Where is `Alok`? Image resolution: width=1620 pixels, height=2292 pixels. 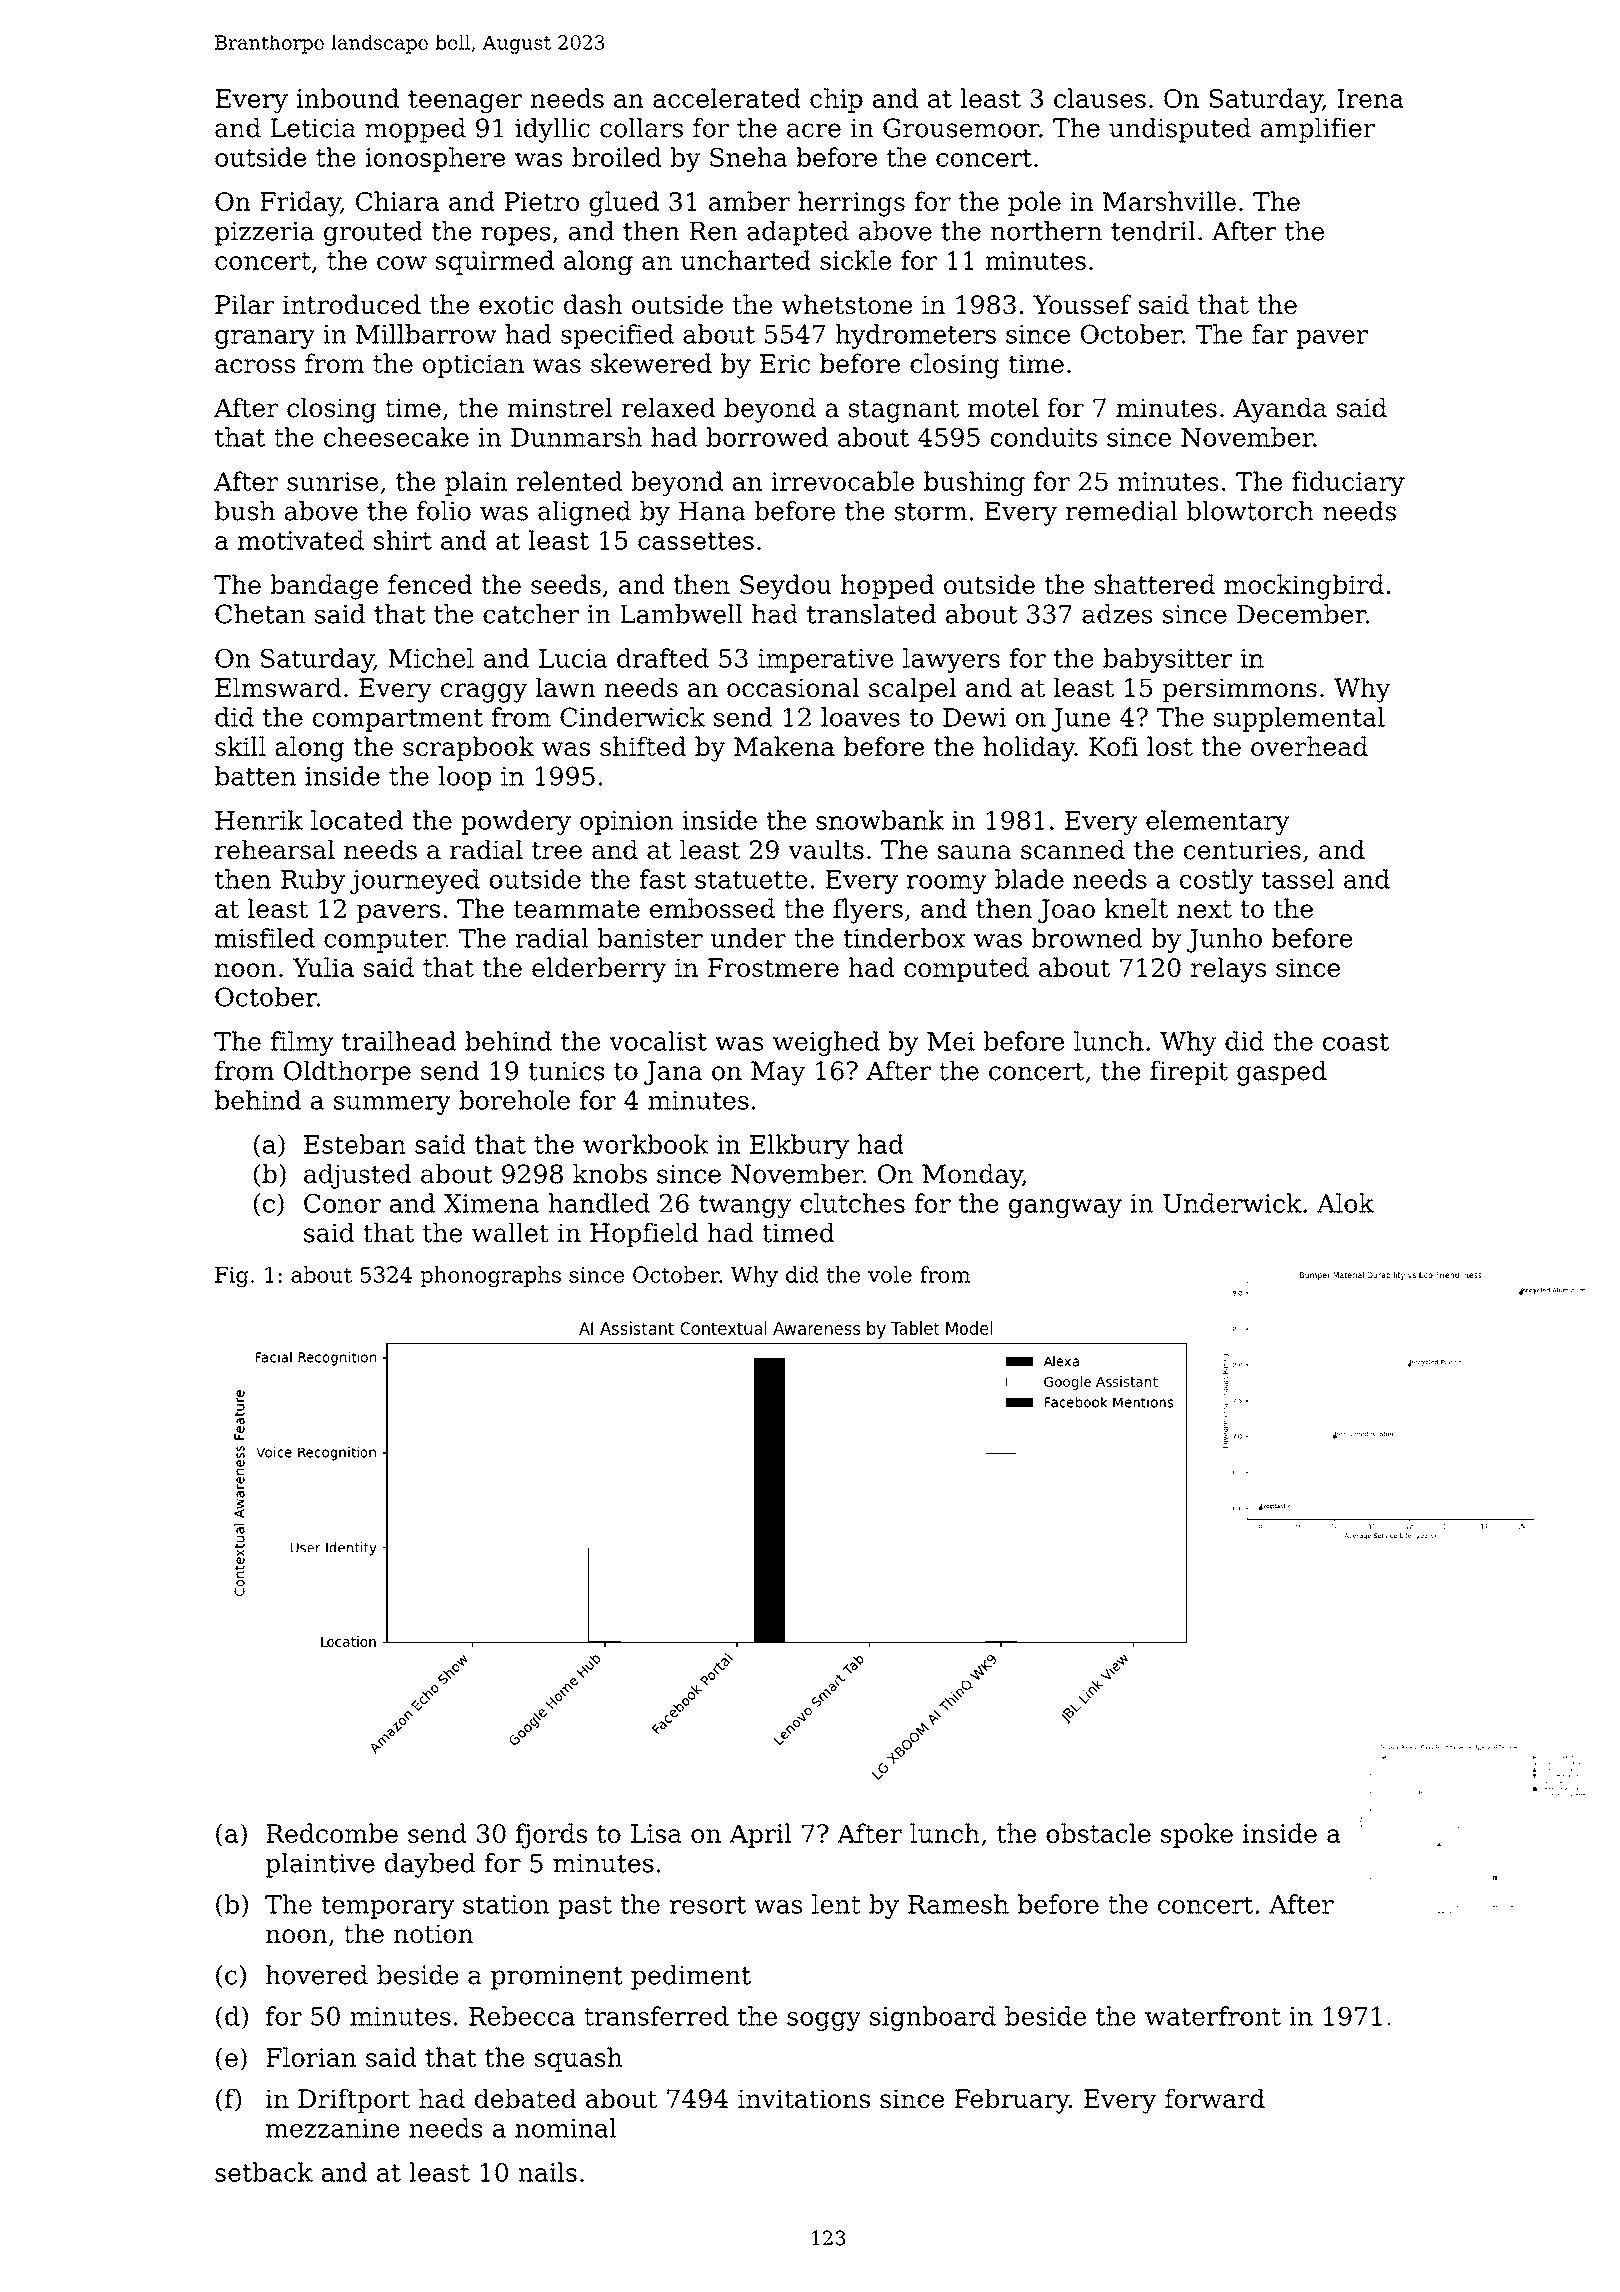 Alok is located at coordinates (1345, 1203).
